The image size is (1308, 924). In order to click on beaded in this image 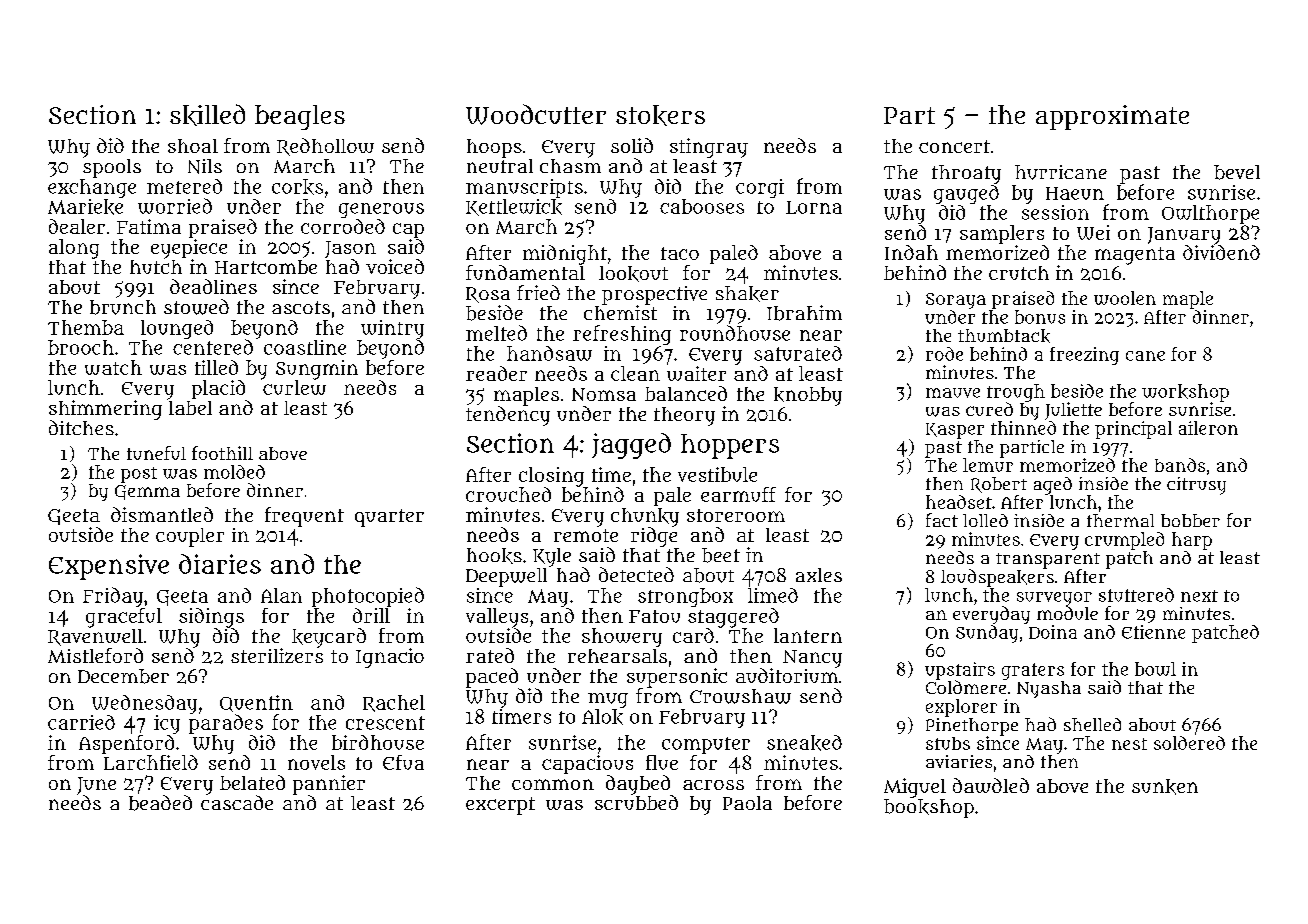, I will do `click(160, 803)`.
